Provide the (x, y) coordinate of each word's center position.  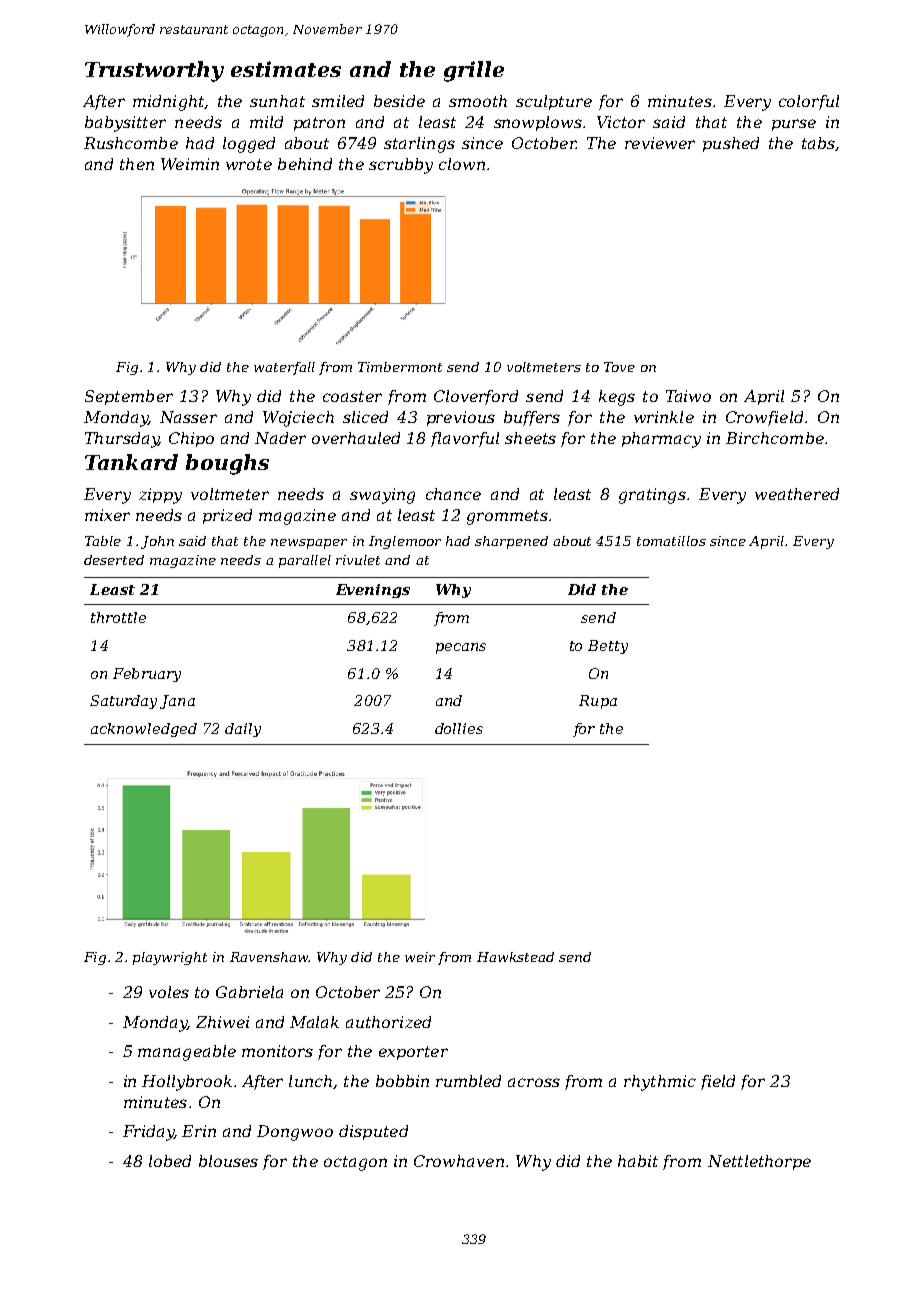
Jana (177, 702)
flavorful (465, 439)
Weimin (190, 164)
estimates (286, 69)
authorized (388, 1022)
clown (462, 164)
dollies (459, 728)
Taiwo (688, 396)
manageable (187, 1053)
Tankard (131, 462)
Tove (619, 367)
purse (794, 125)
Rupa (598, 702)
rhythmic (660, 1083)
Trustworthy (154, 71)
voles (169, 992)
